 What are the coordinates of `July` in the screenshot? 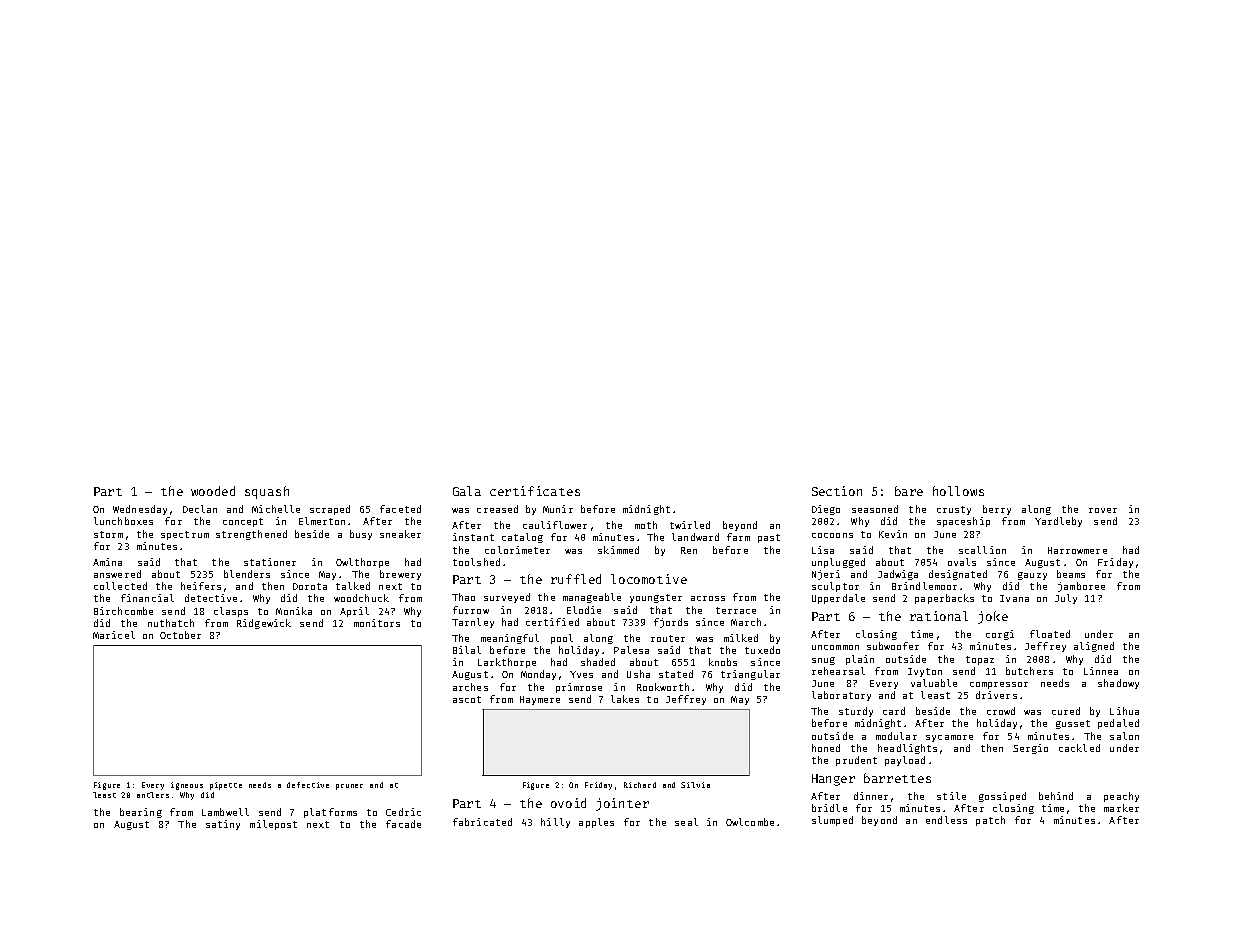 It's located at (1066, 599).
